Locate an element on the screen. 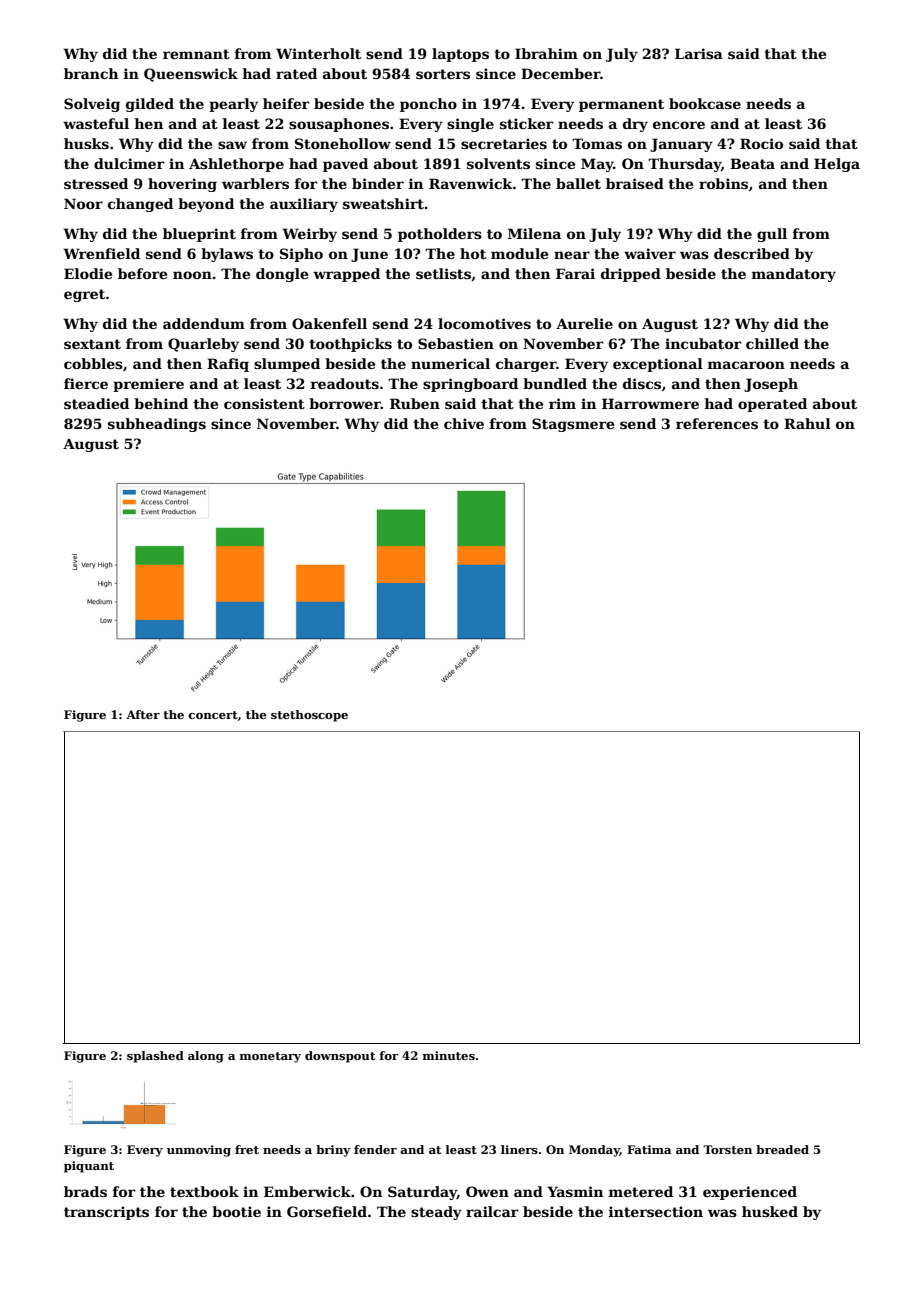  Fatima is located at coordinates (649, 1149).
